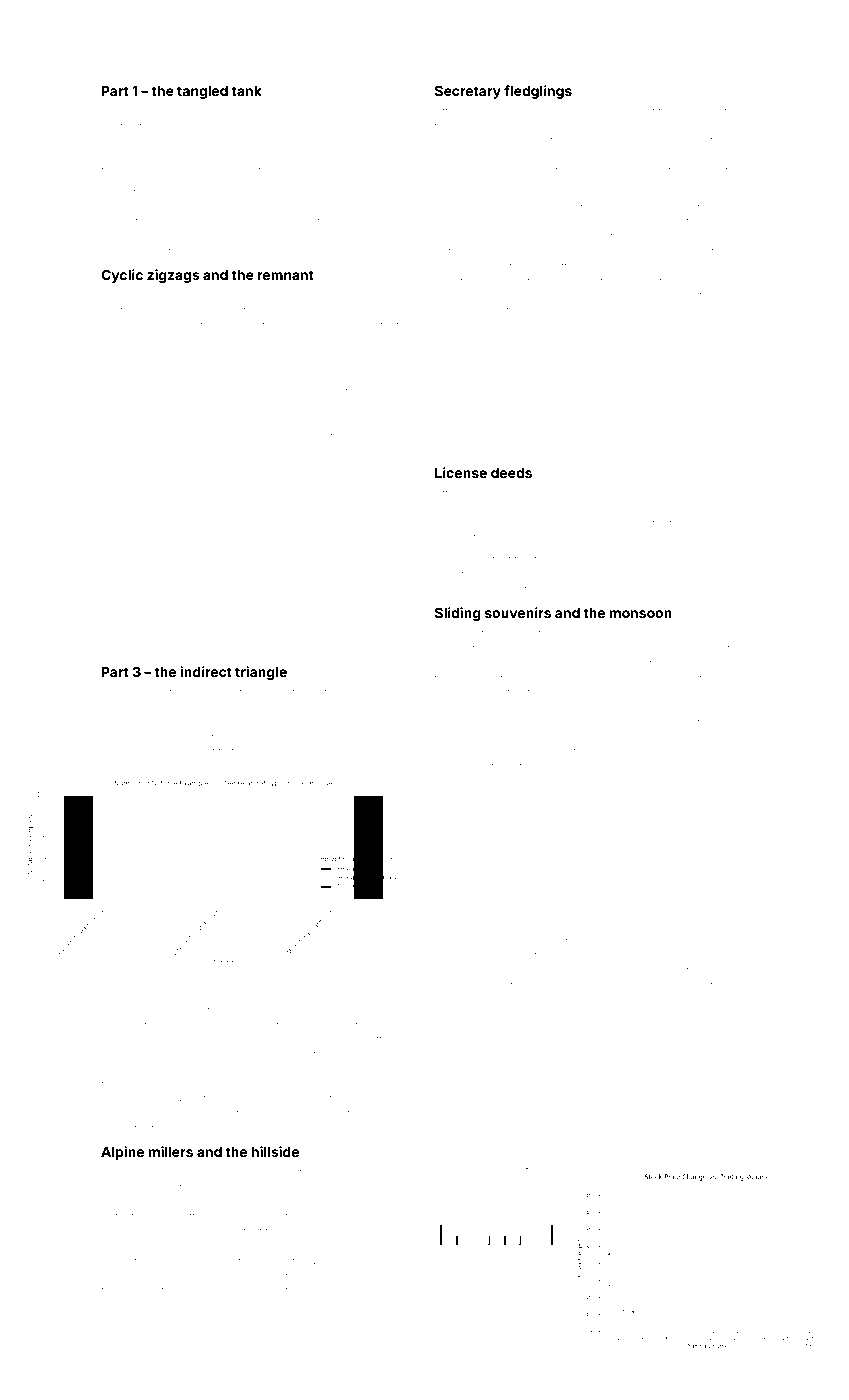 The image size is (849, 1400). Describe the element at coordinates (376, 1278) in the image. I see `weekday` at that location.
